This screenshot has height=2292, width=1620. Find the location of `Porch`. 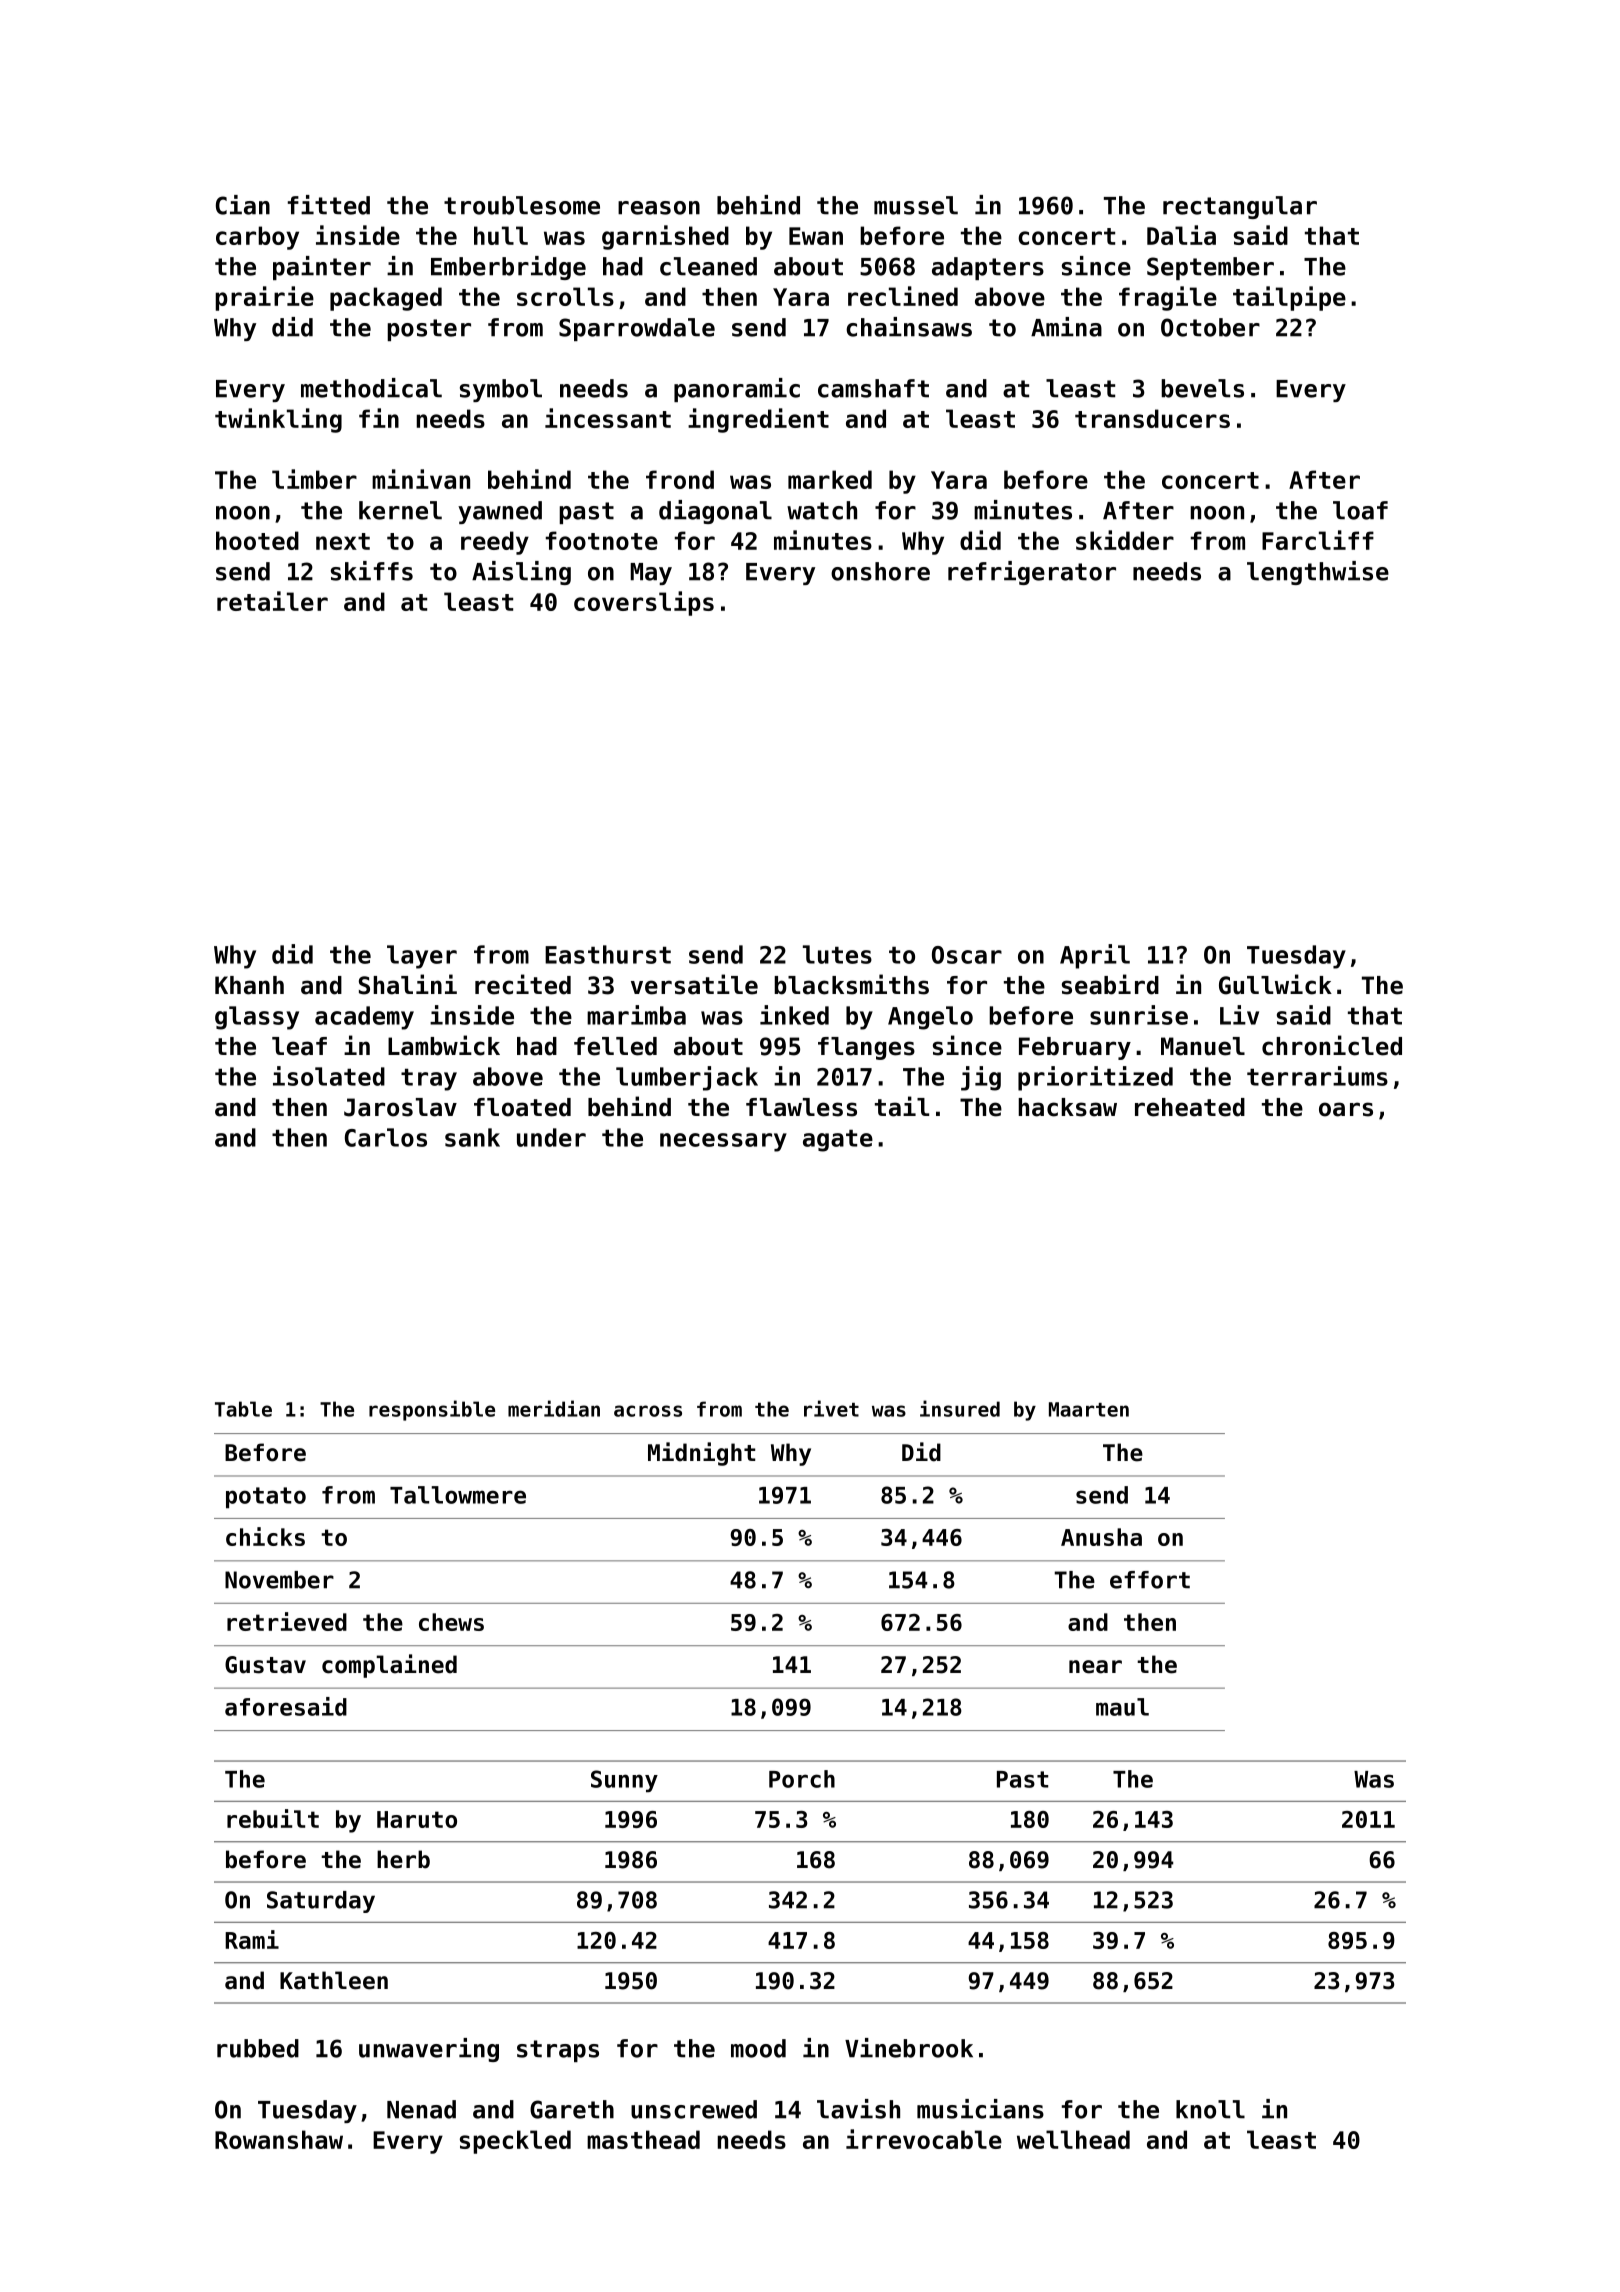

Porch is located at coordinates (802, 1779).
